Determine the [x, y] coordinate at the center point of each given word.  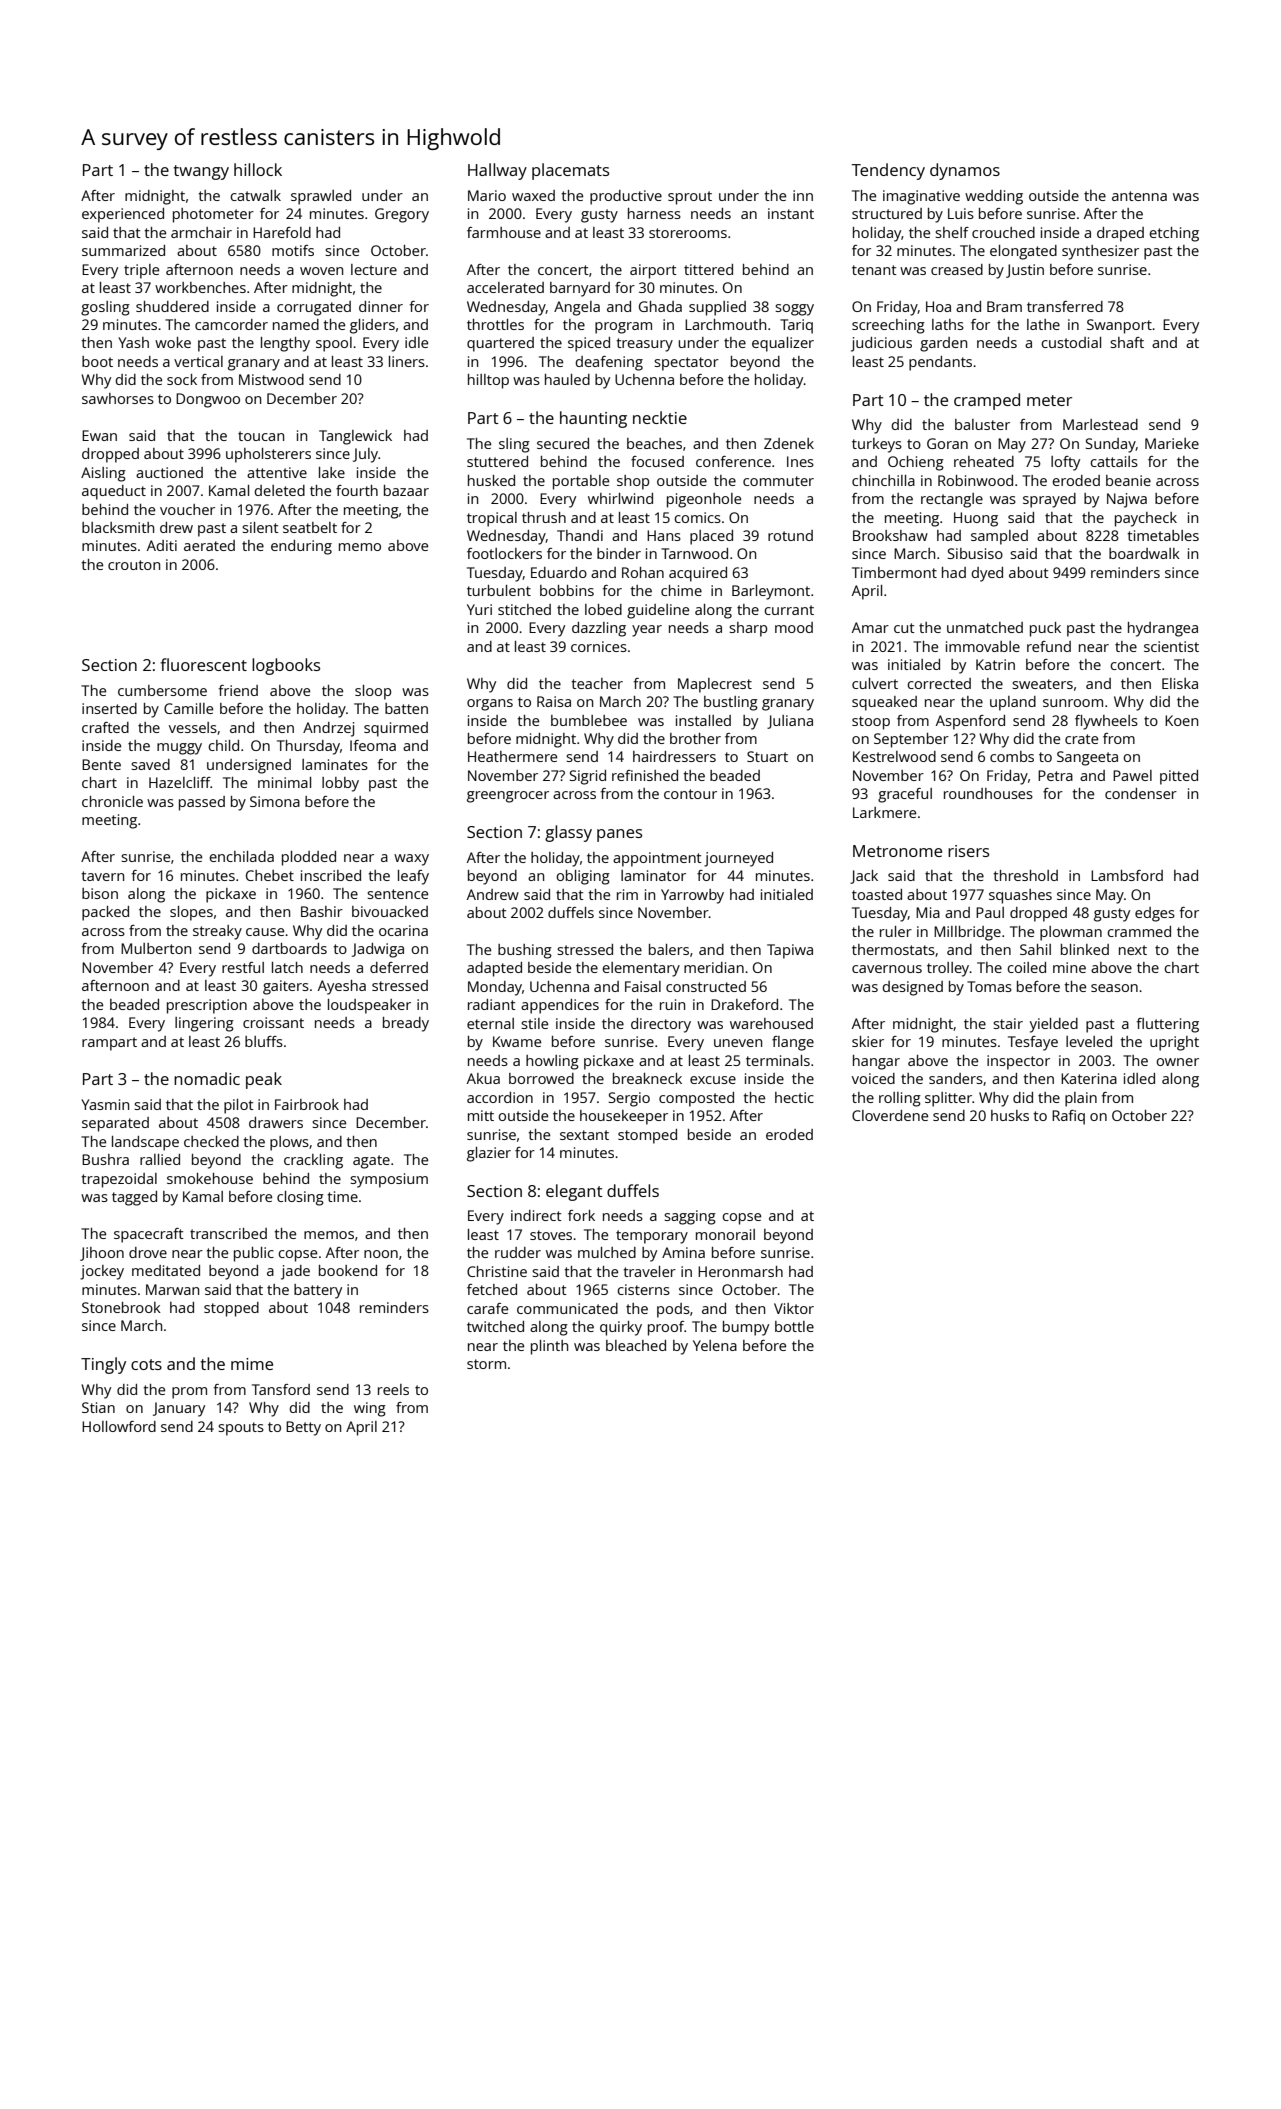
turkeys [877, 445]
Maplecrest [715, 685]
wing [370, 1409]
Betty [303, 1428]
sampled [999, 537]
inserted [109, 708]
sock [182, 379]
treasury [644, 345]
